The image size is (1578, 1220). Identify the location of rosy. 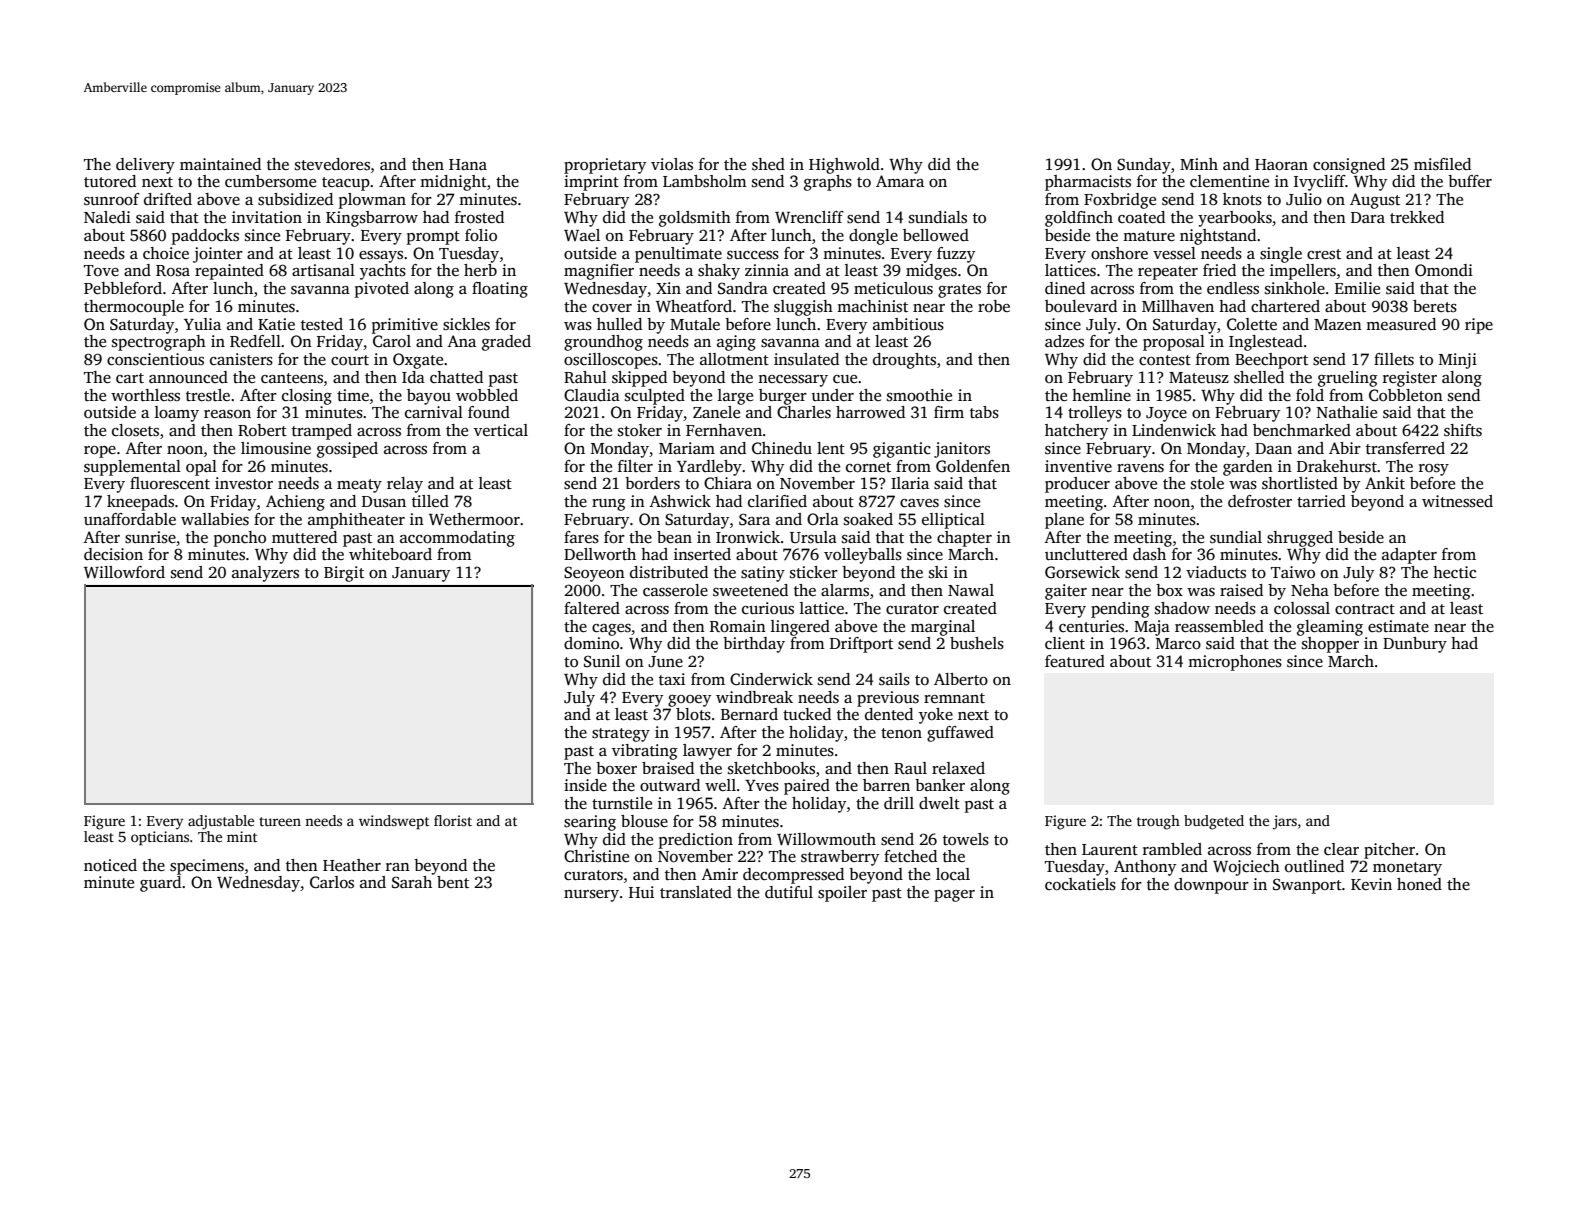
(1434, 470).
